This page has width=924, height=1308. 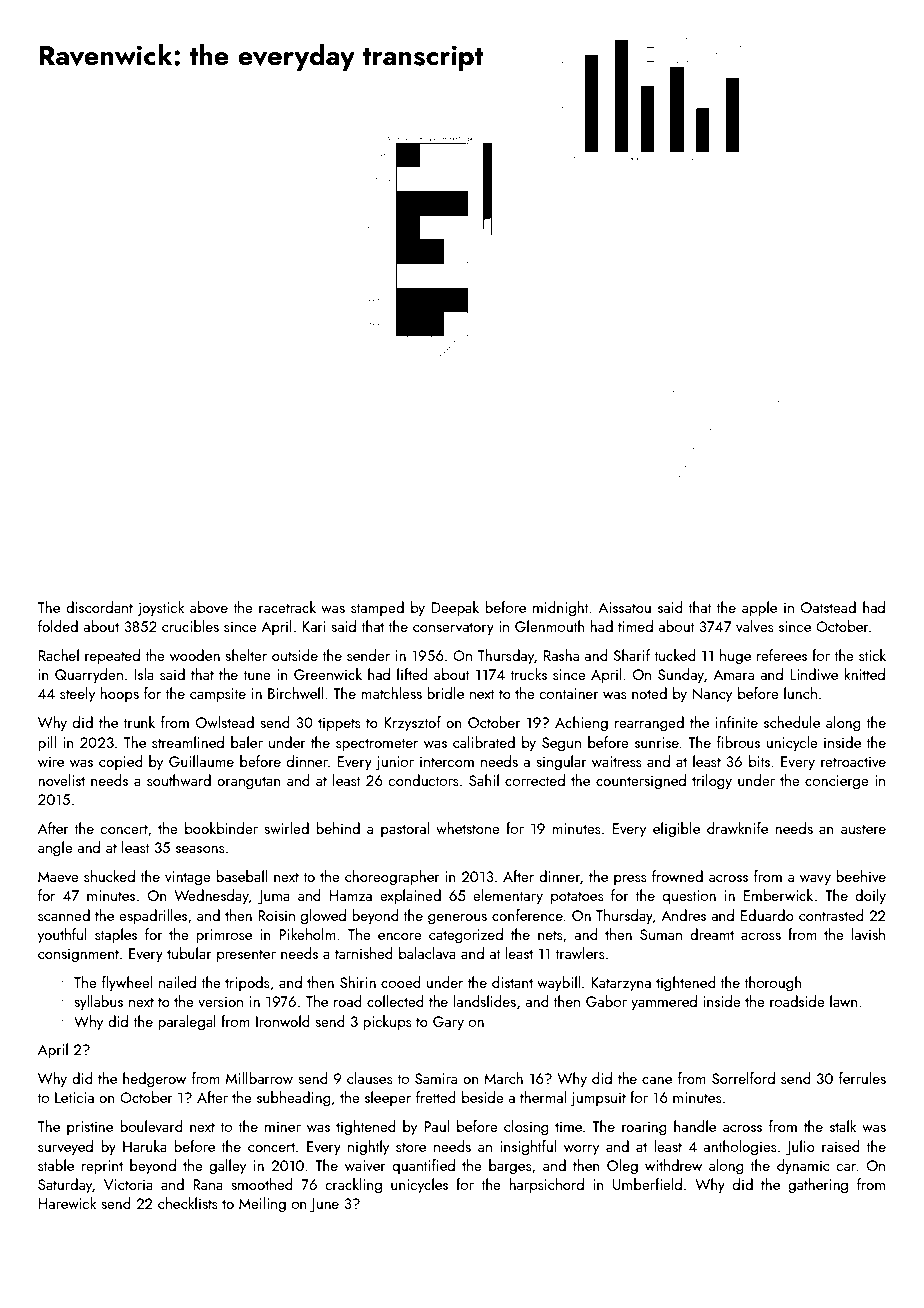 I want to click on crackling, so click(x=353, y=1186).
